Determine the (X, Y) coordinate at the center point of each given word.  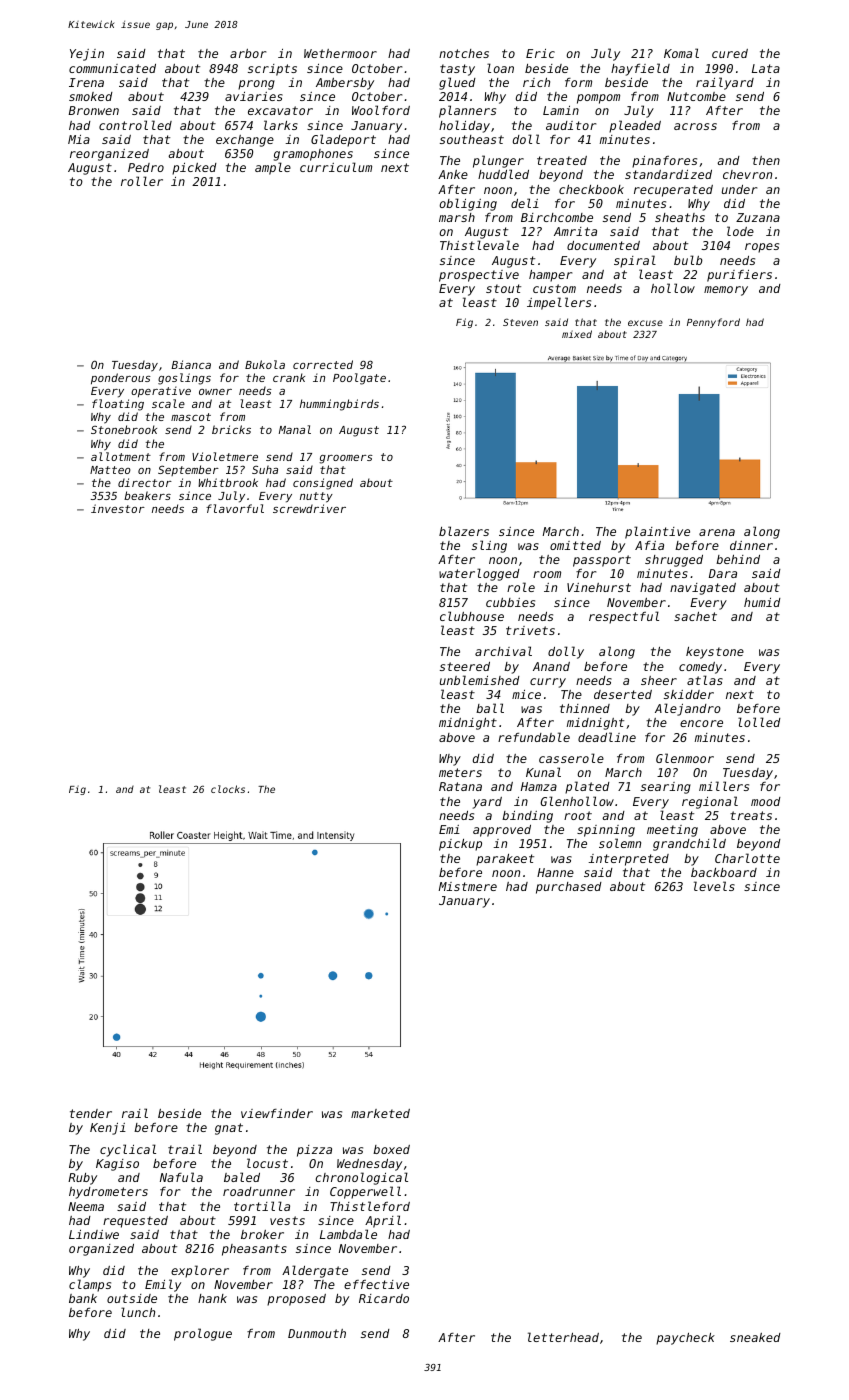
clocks (228, 789)
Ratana (460, 786)
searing (666, 788)
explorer (200, 1271)
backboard (724, 872)
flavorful (235, 508)
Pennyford (713, 323)
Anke (453, 174)
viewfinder (277, 1113)
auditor (571, 125)
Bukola (265, 364)
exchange (245, 141)
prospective (479, 276)
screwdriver (309, 508)
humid (762, 602)
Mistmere (468, 886)
